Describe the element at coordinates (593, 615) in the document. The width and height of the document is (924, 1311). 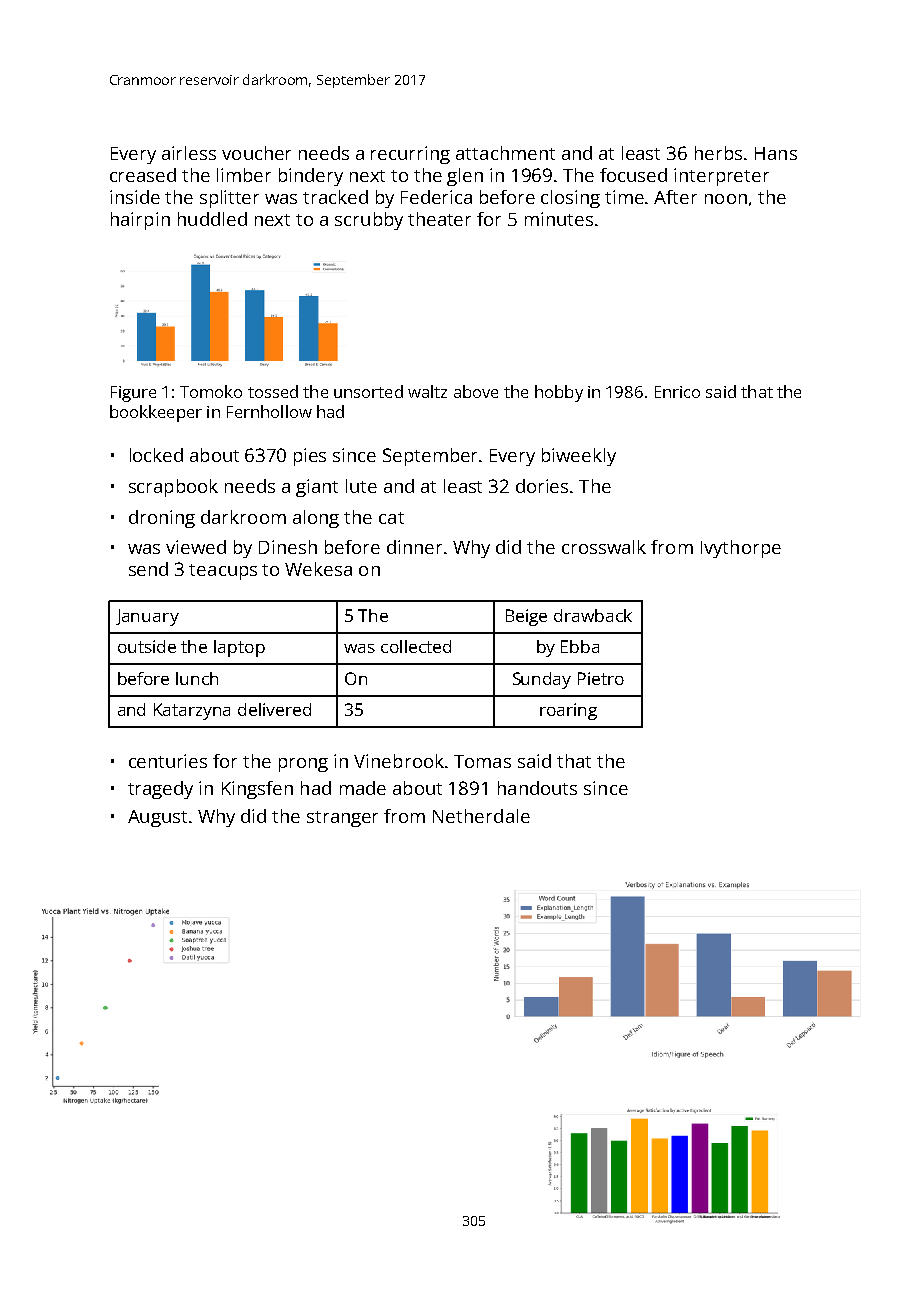
I see `drawback` at that location.
